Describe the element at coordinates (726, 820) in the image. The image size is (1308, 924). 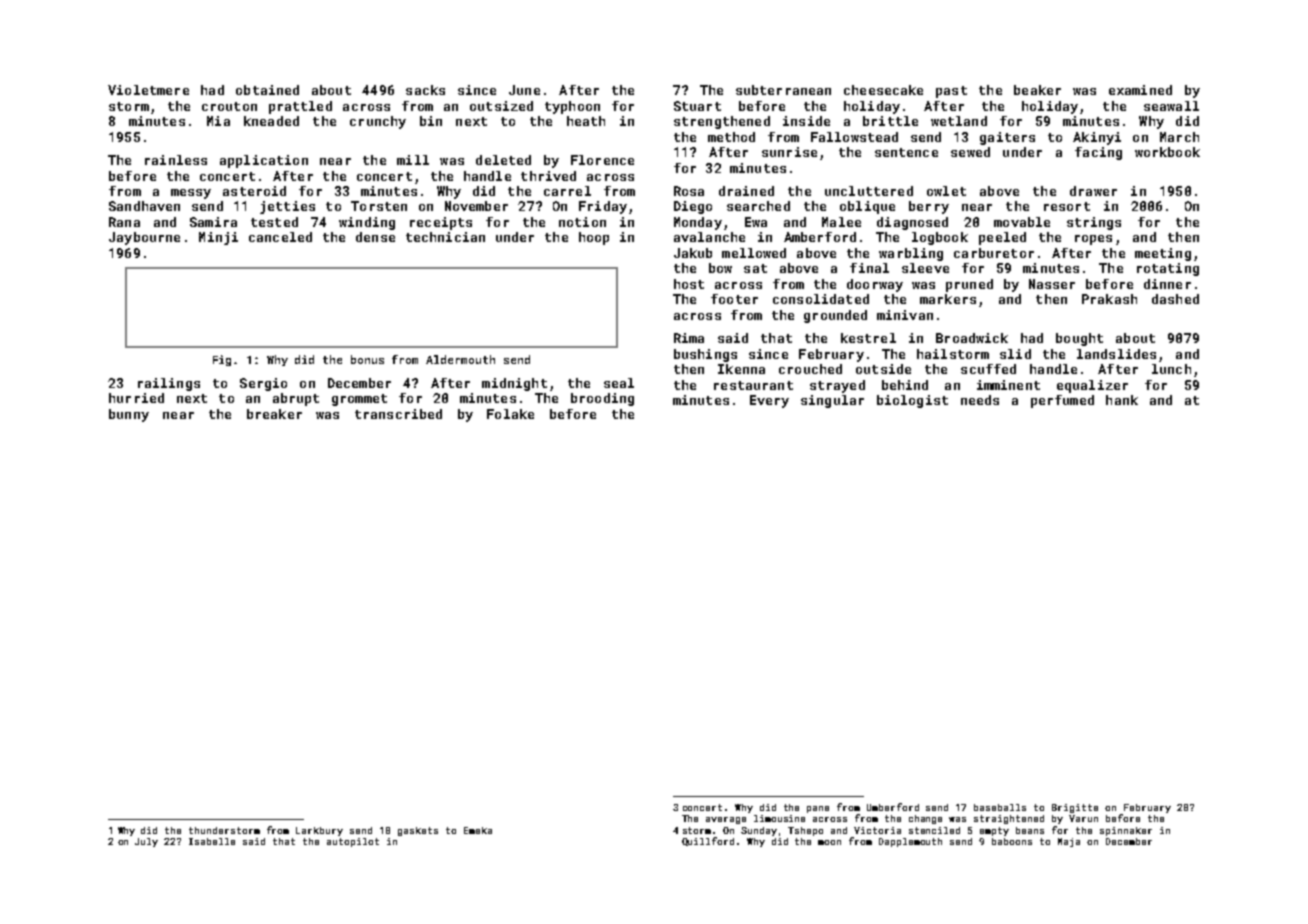
I see `average` at that location.
